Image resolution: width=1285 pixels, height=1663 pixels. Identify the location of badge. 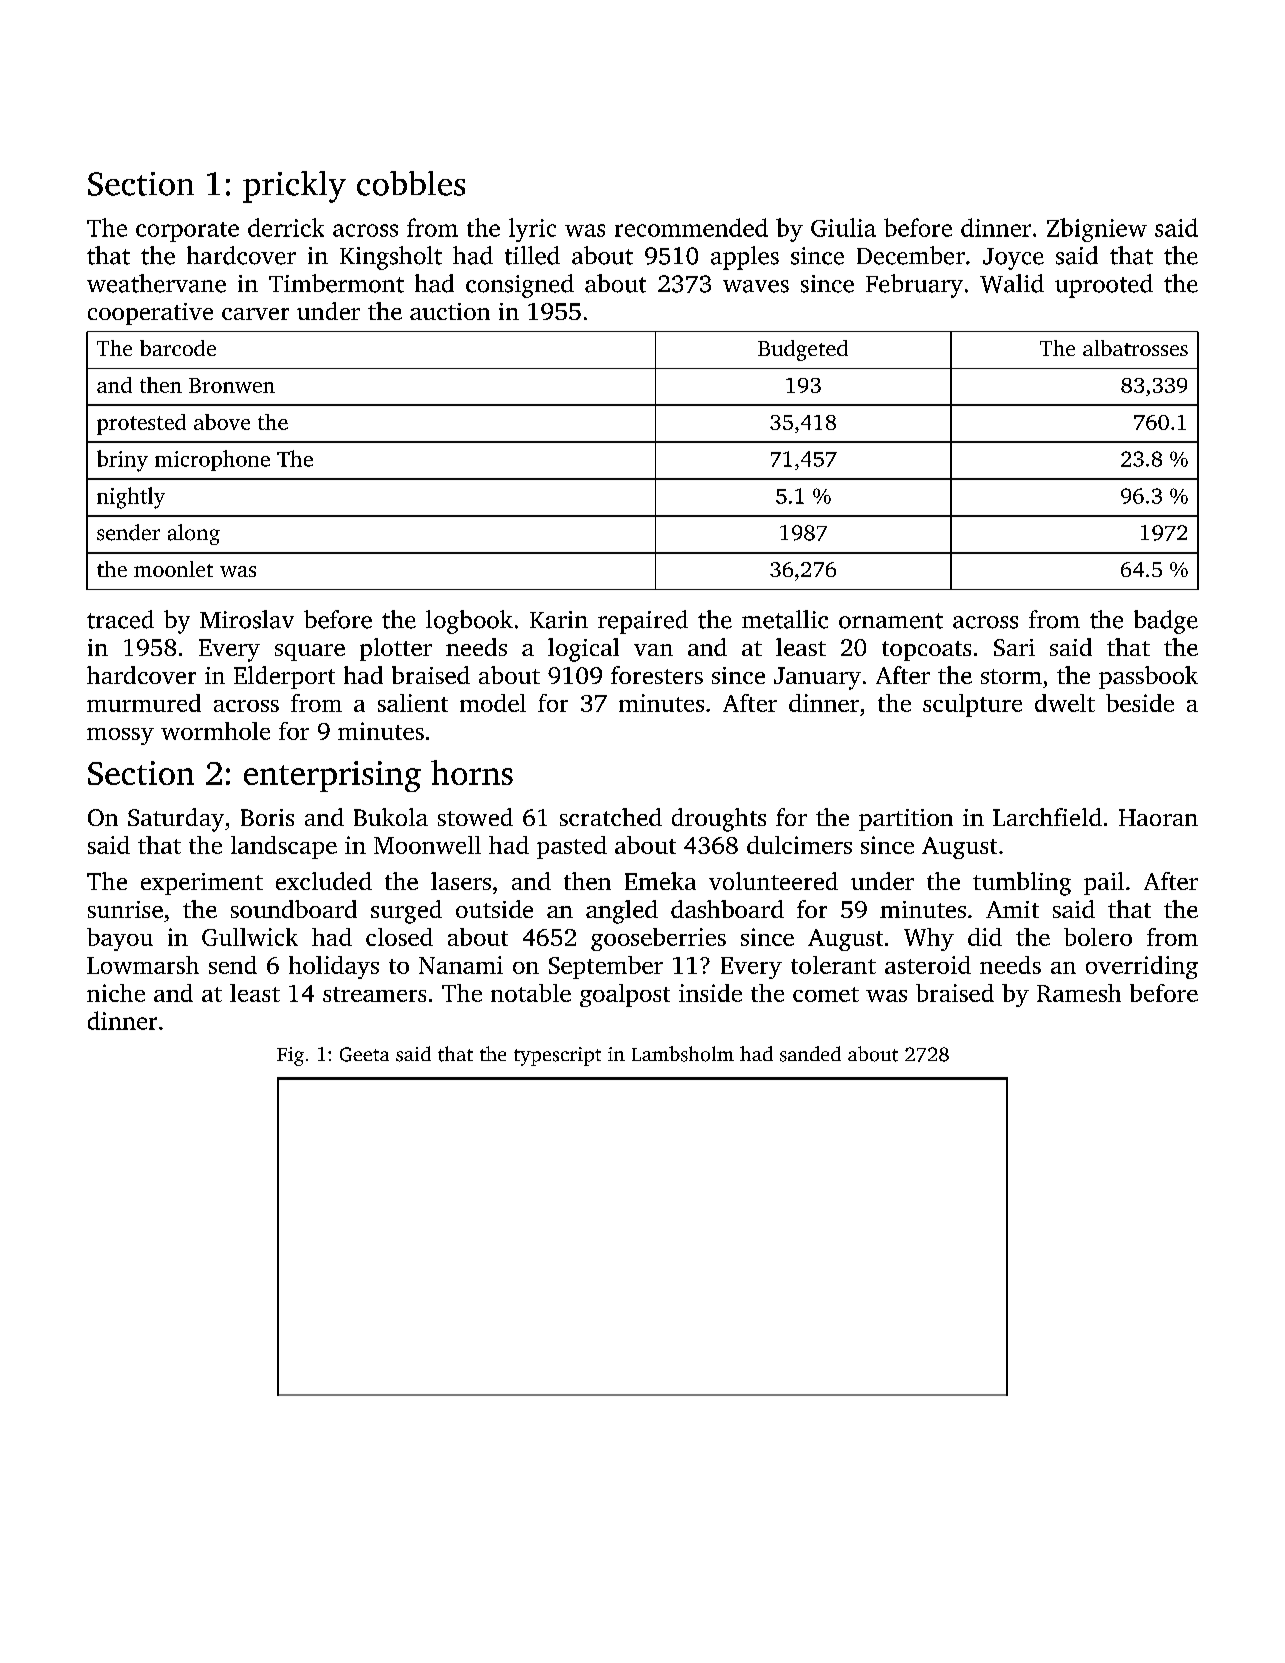
(1166, 622).
